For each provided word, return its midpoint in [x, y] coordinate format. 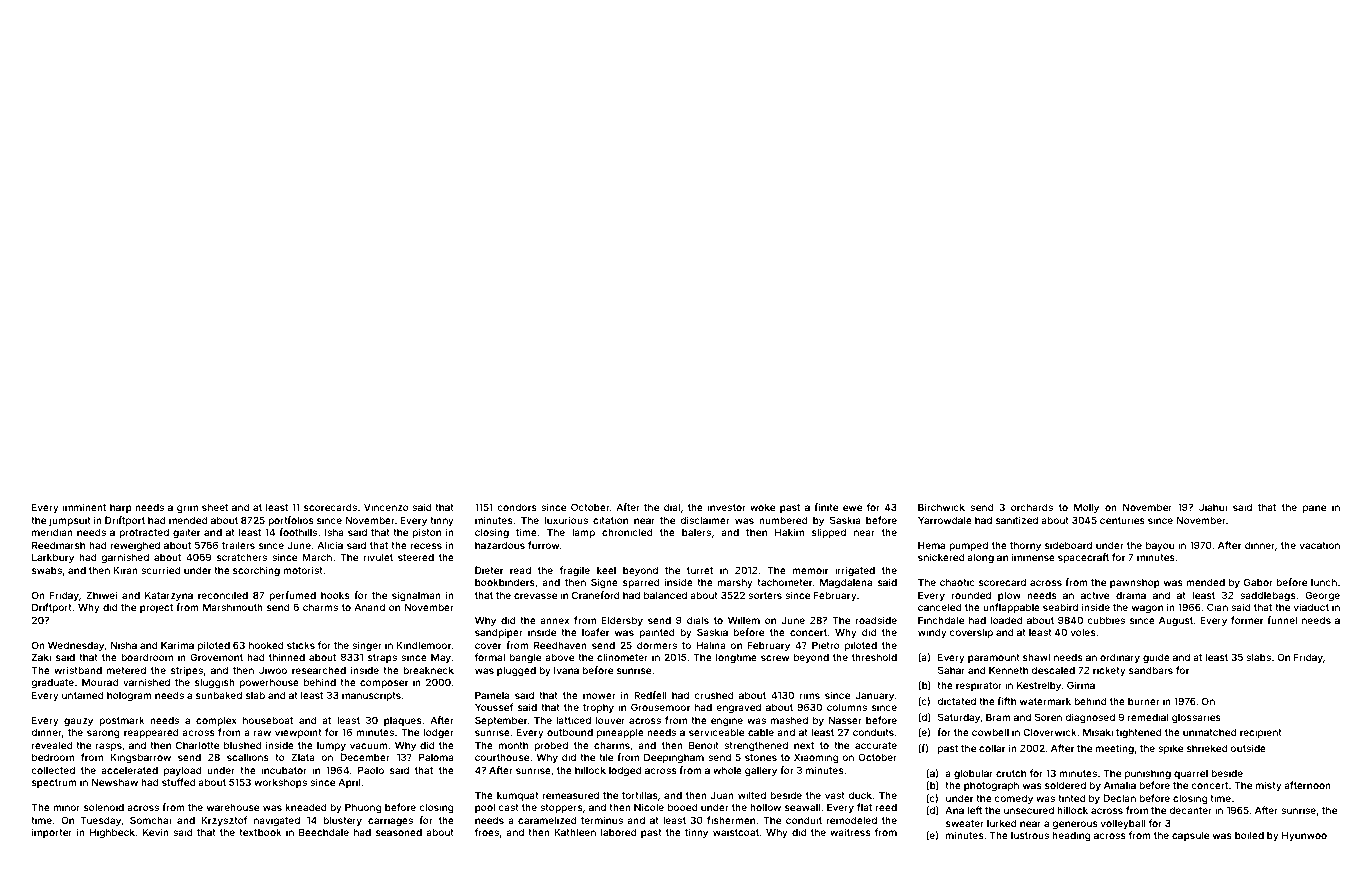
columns [847, 707]
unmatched [1210, 732]
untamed [83, 695]
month [513, 745]
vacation [1320, 545]
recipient [1261, 733]
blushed [243, 745]
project [156, 608]
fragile [575, 571]
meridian [52, 532]
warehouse [233, 807]
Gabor [1258, 582]
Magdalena [846, 583]
